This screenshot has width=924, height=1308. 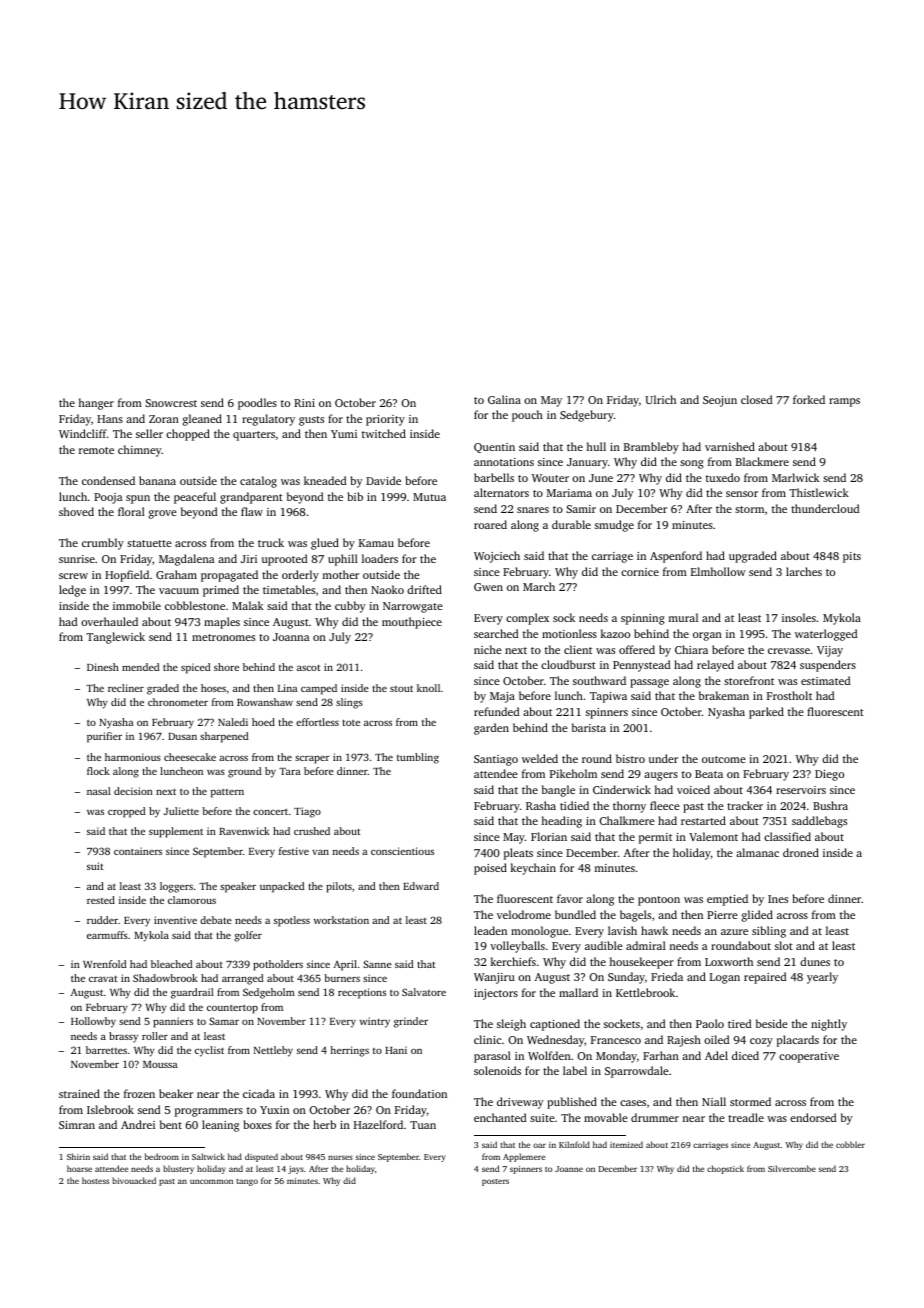 I want to click on pleats, so click(x=518, y=854).
